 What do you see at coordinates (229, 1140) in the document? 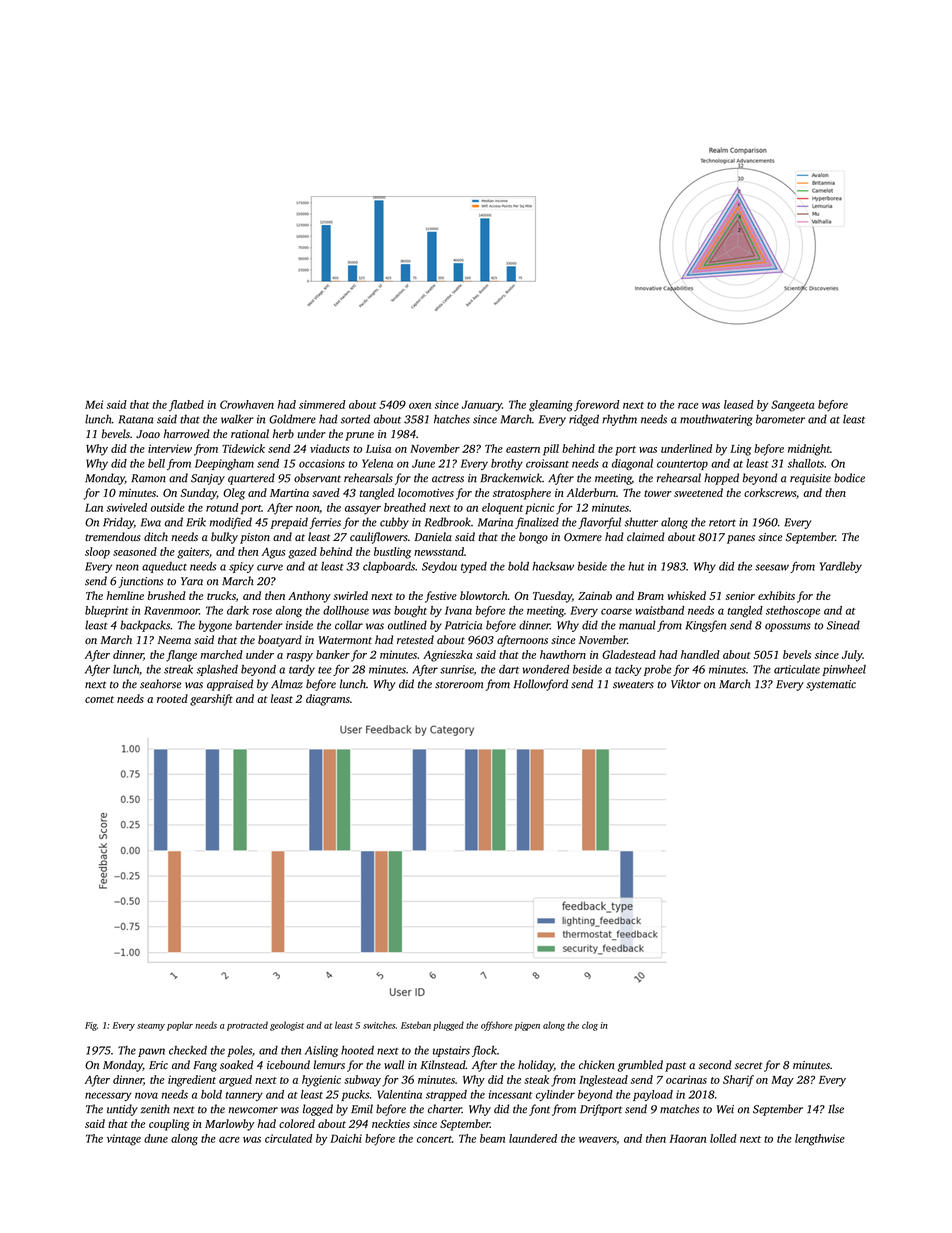
I see `acre` at bounding box center [229, 1140].
